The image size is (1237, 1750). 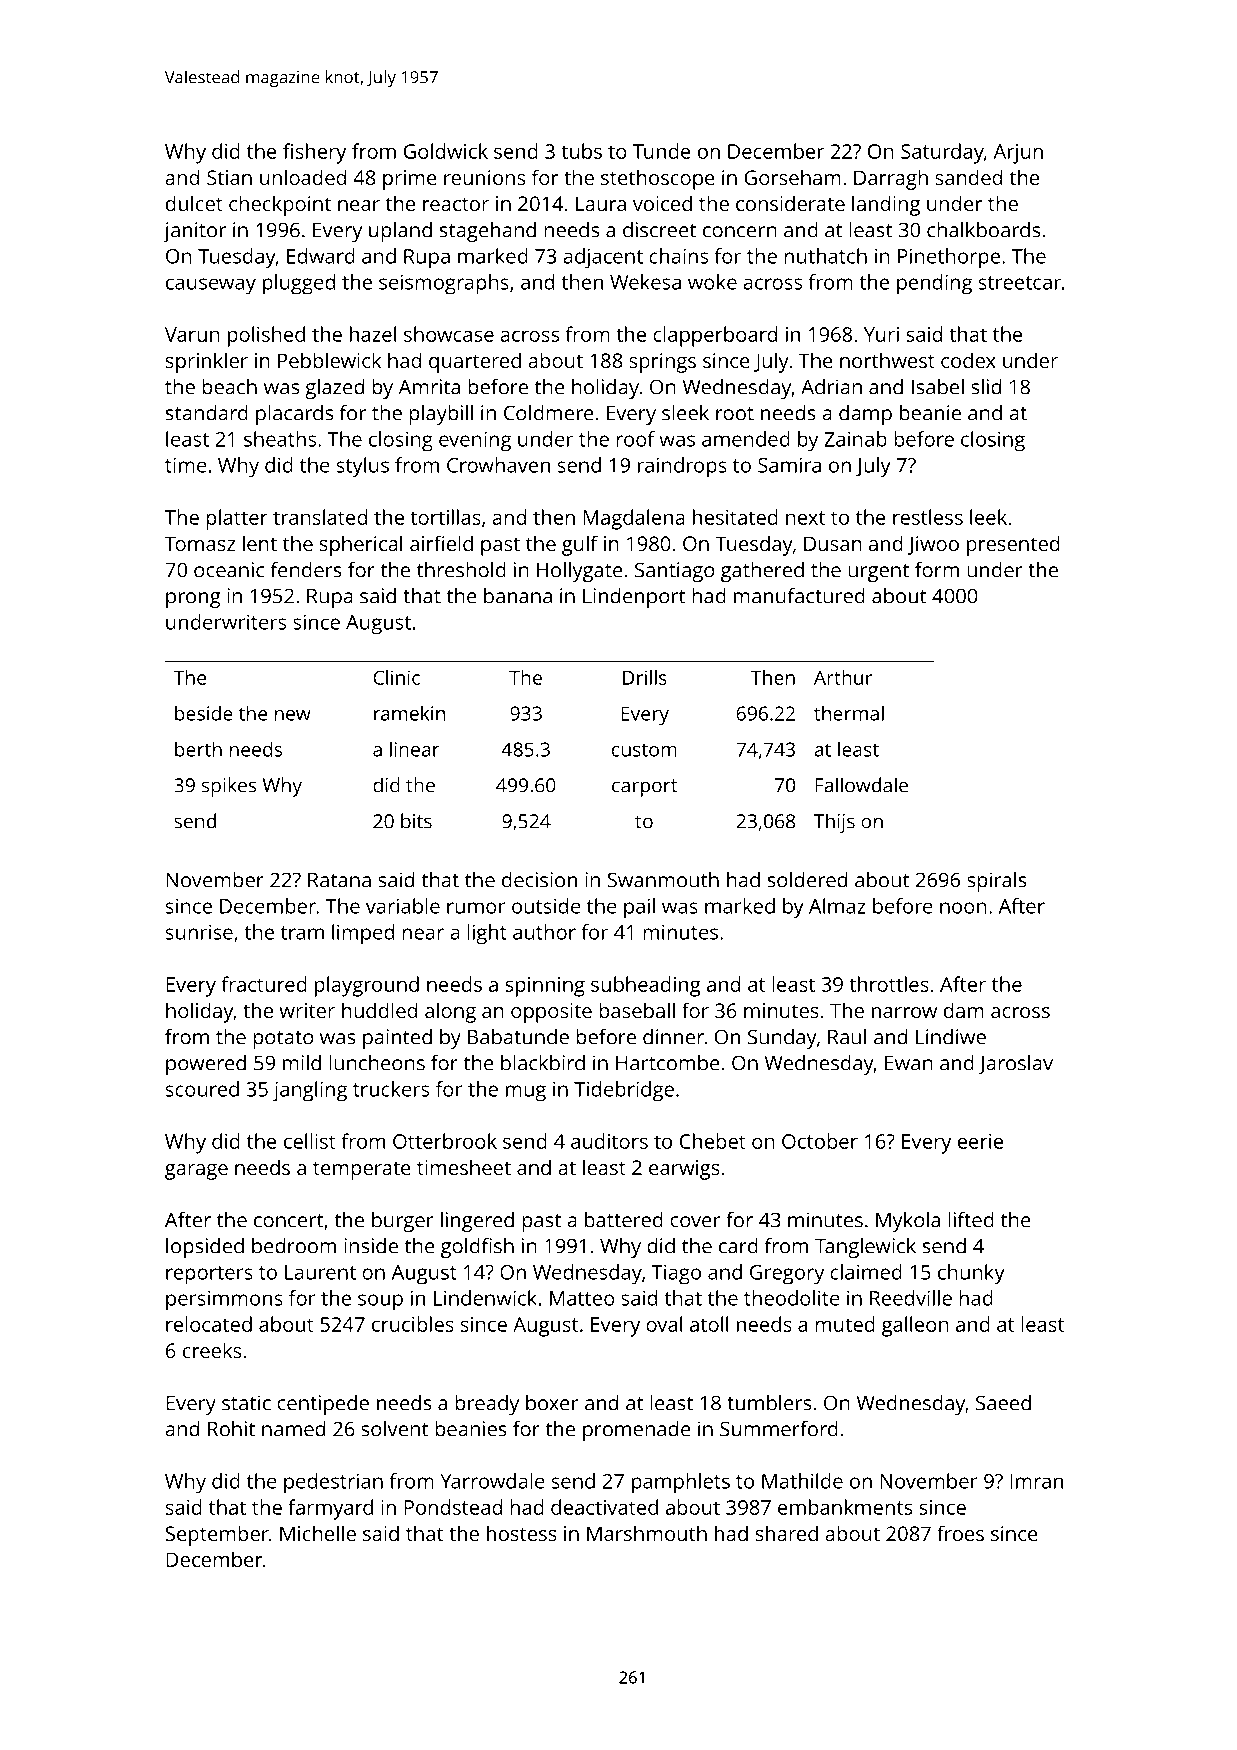 What do you see at coordinates (477, 1248) in the document?
I see `goldfish` at bounding box center [477, 1248].
